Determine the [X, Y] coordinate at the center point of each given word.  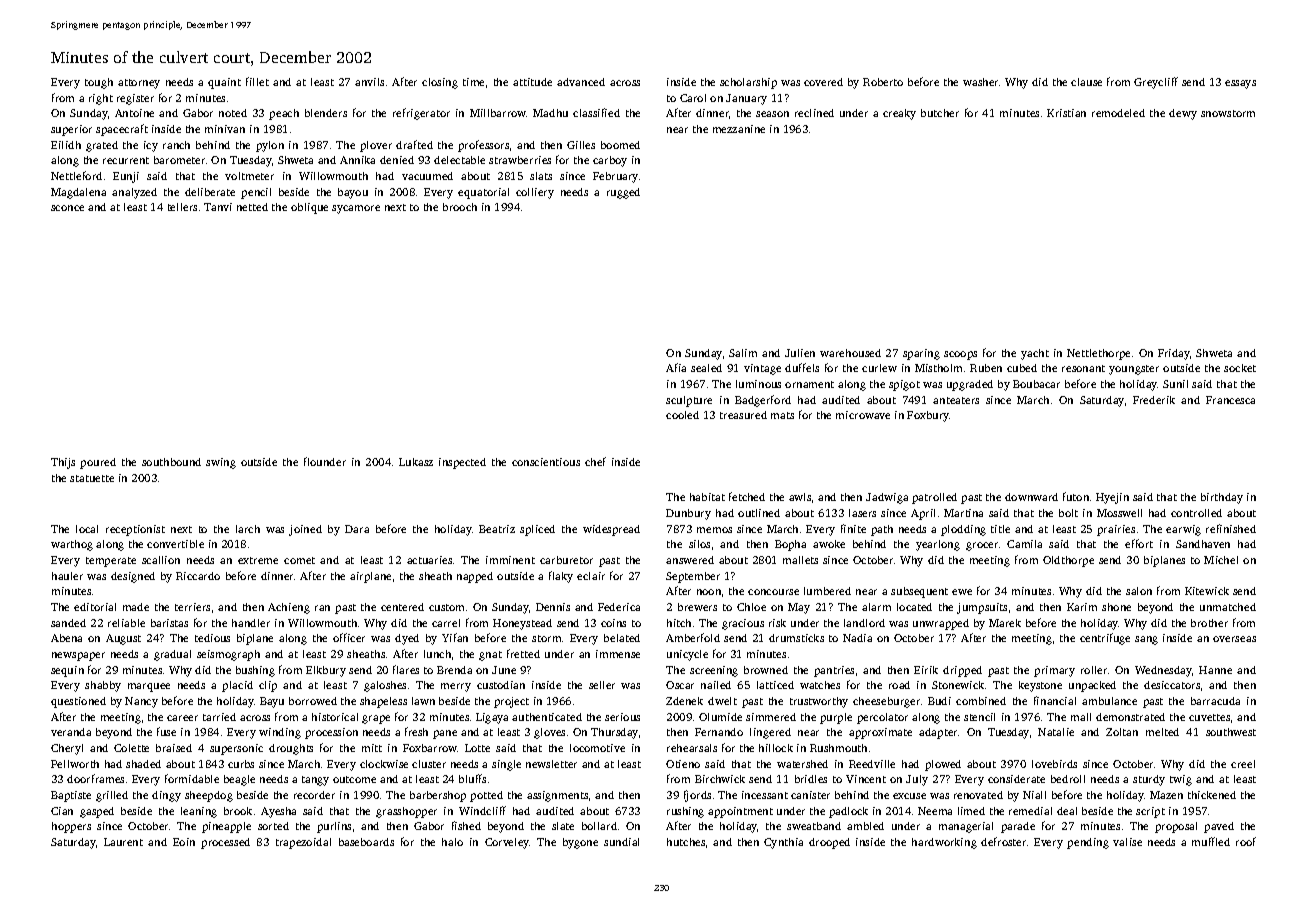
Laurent [123, 842]
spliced [537, 530]
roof [1246, 841]
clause [1086, 82]
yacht [1035, 354]
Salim [743, 353]
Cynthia [783, 843]
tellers [182, 207]
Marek [1005, 623]
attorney [139, 84]
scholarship [748, 83]
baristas [169, 623]
